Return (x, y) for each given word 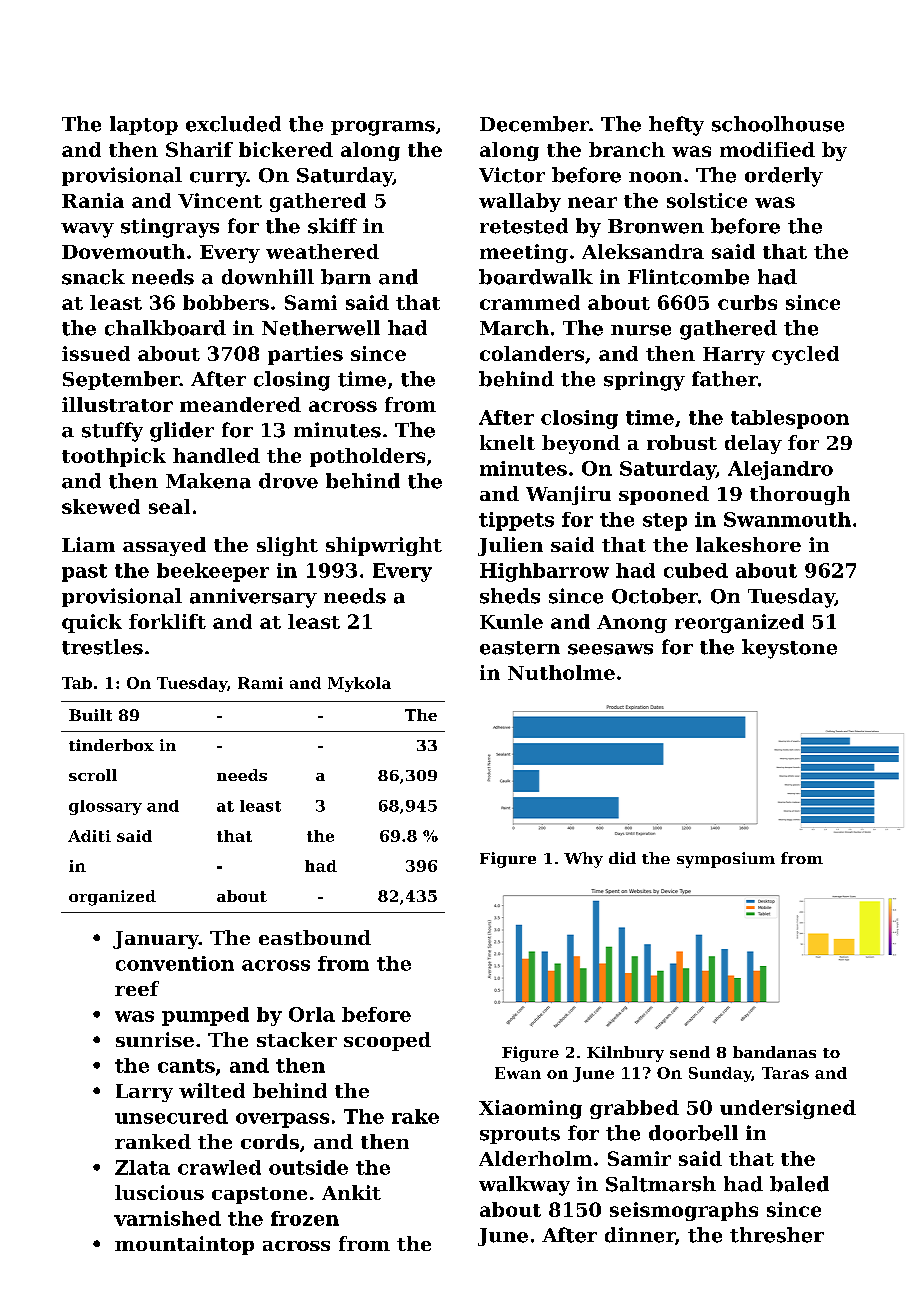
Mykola (359, 684)
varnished (167, 1218)
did (622, 858)
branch (627, 149)
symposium (726, 860)
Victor (512, 175)
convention (175, 963)
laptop (144, 125)
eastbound (315, 937)
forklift (167, 621)
